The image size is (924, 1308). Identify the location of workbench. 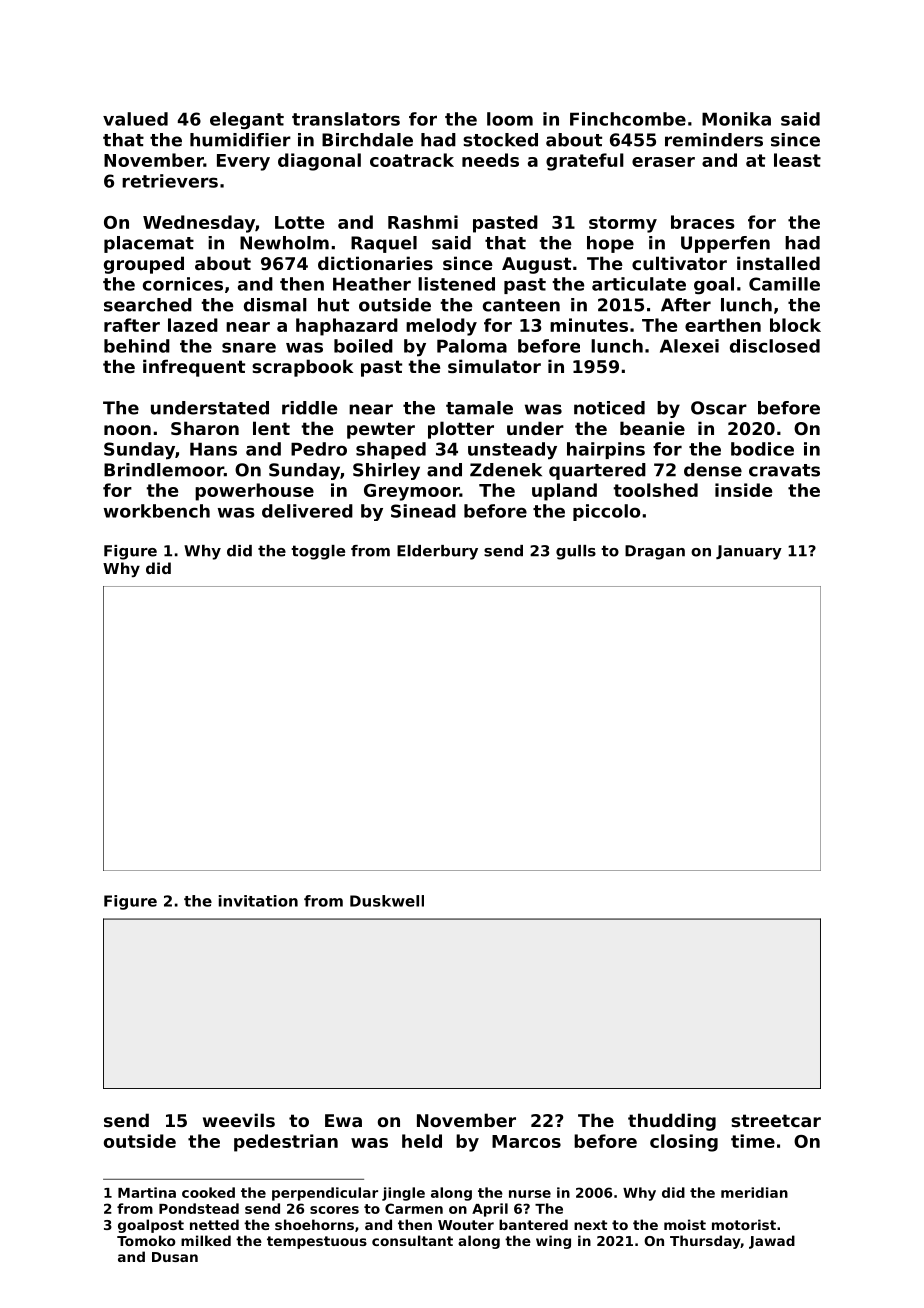
(157, 511).
